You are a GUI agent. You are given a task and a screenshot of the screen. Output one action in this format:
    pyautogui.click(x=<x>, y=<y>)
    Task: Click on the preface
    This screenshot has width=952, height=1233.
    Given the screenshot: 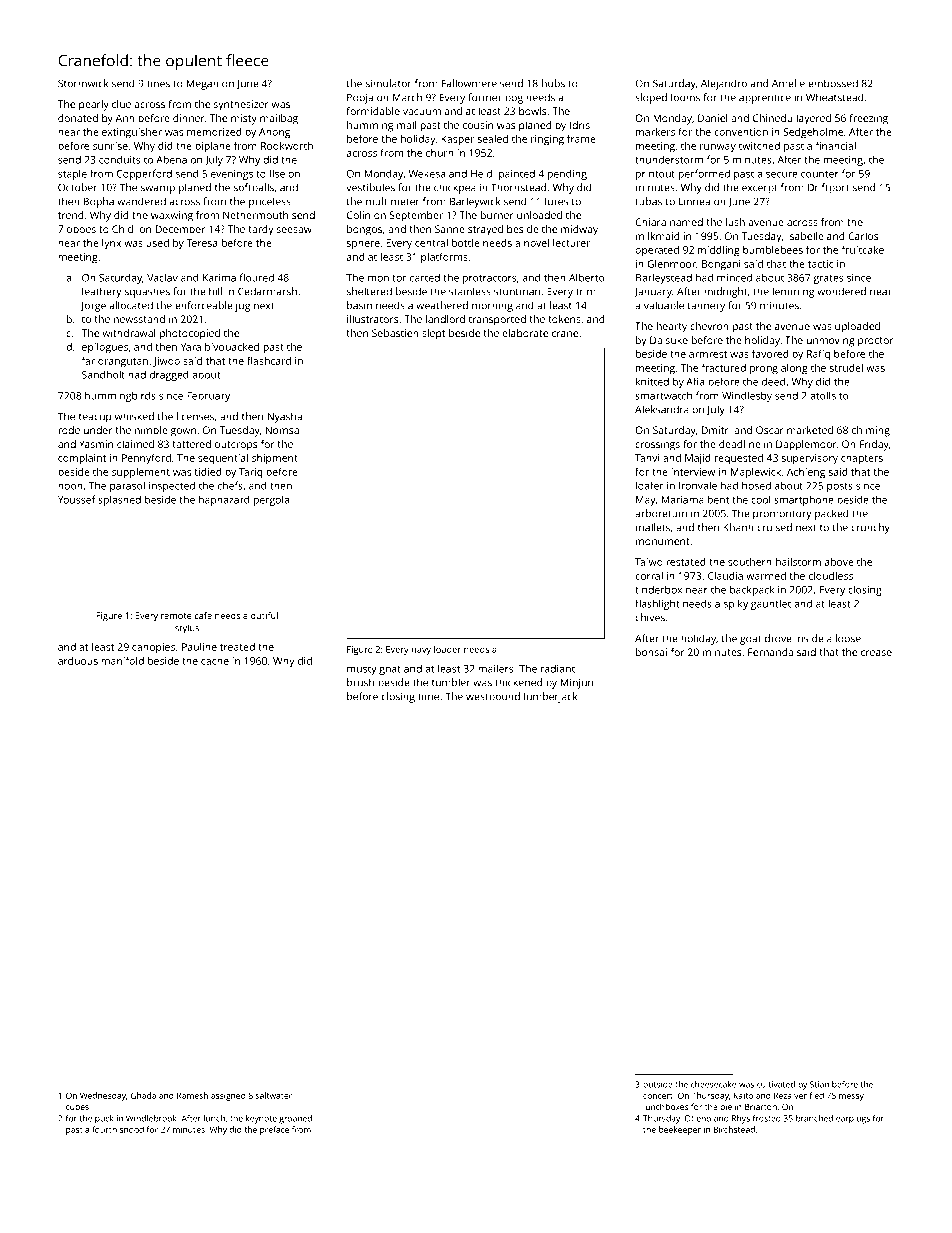 What is the action you would take?
    pyautogui.click(x=274, y=1130)
